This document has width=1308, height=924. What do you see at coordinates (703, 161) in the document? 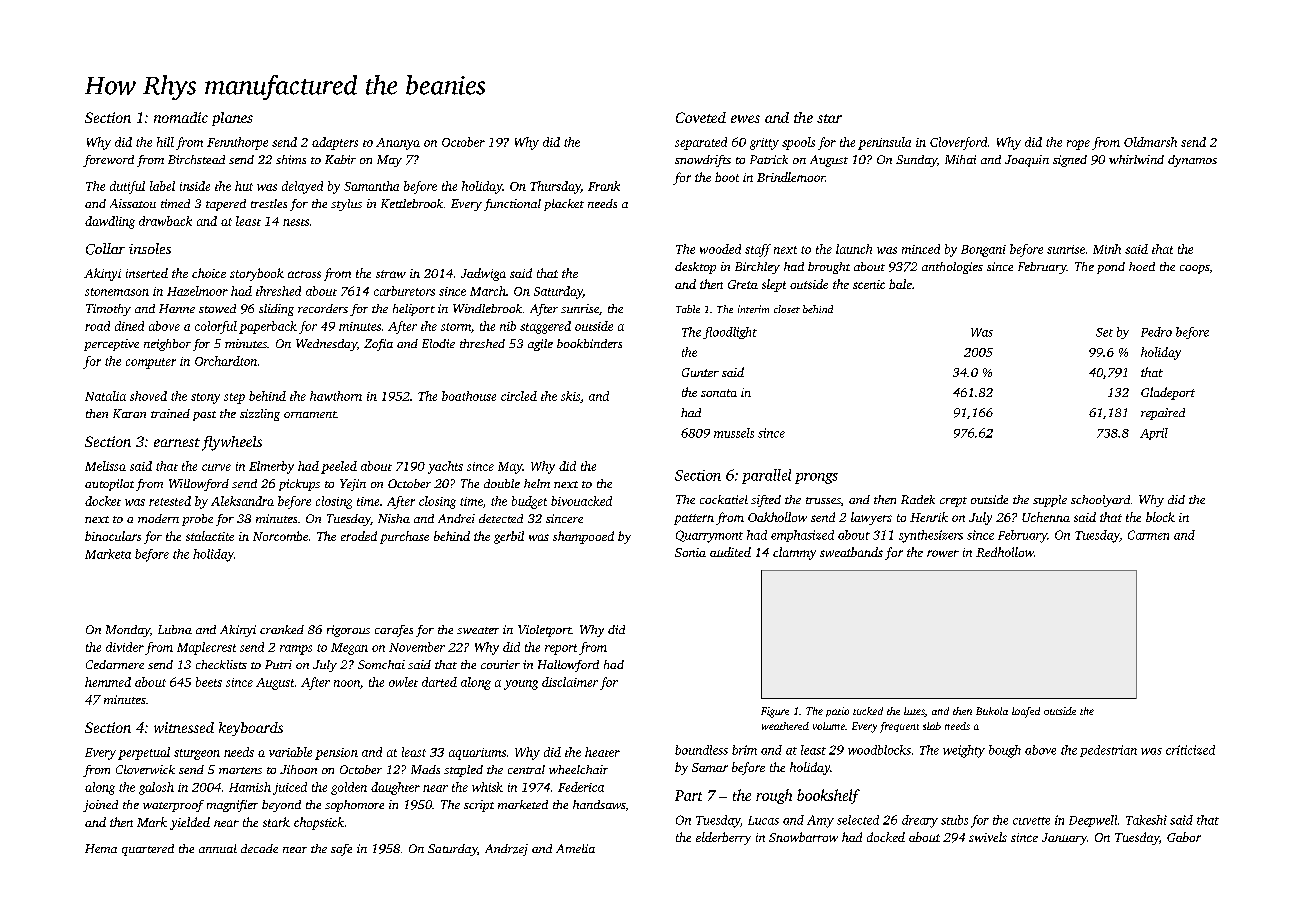
I see `snowdrifts` at bounding box center [703, 161].
